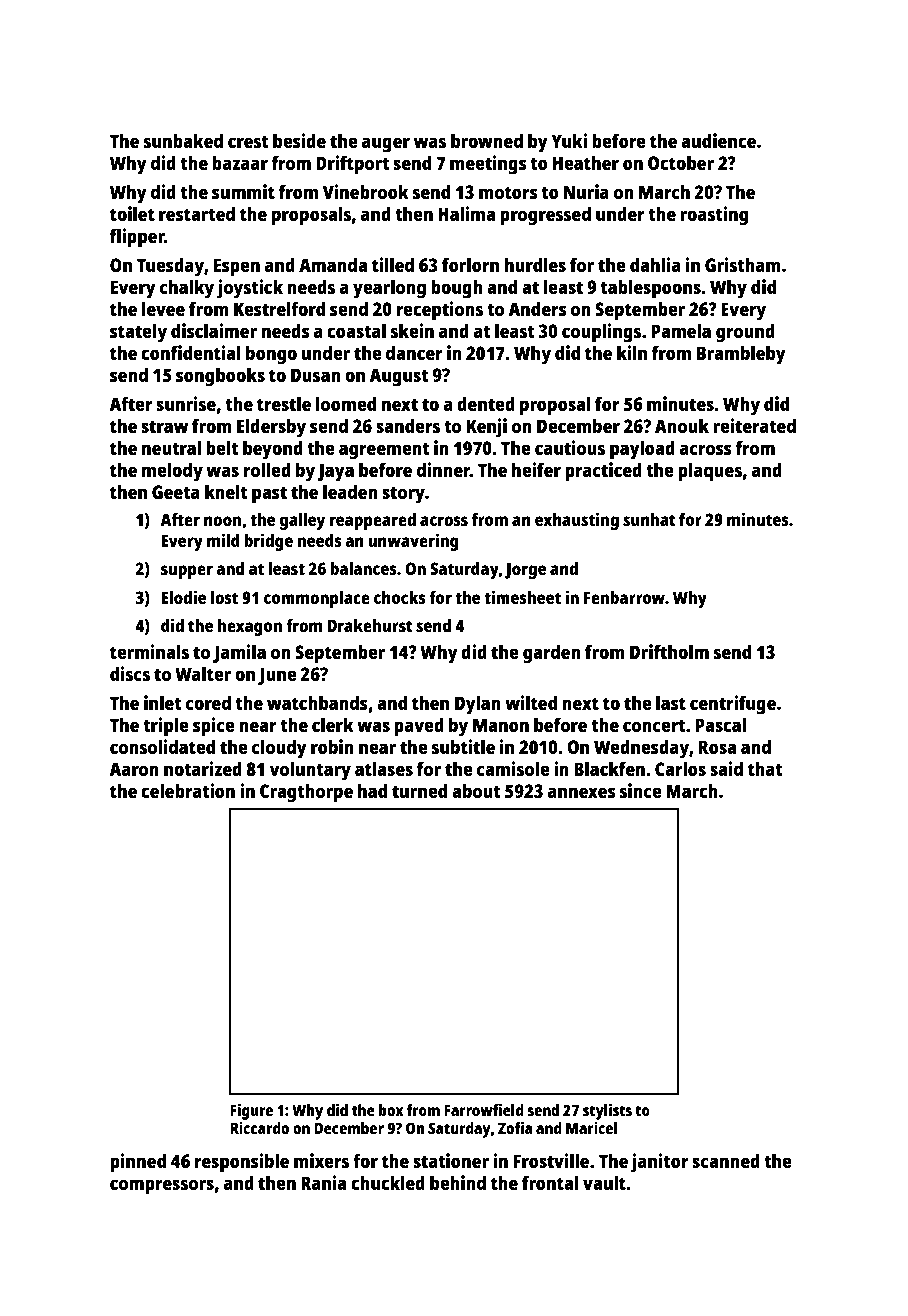  I want to click on about, so click(476, 790).
